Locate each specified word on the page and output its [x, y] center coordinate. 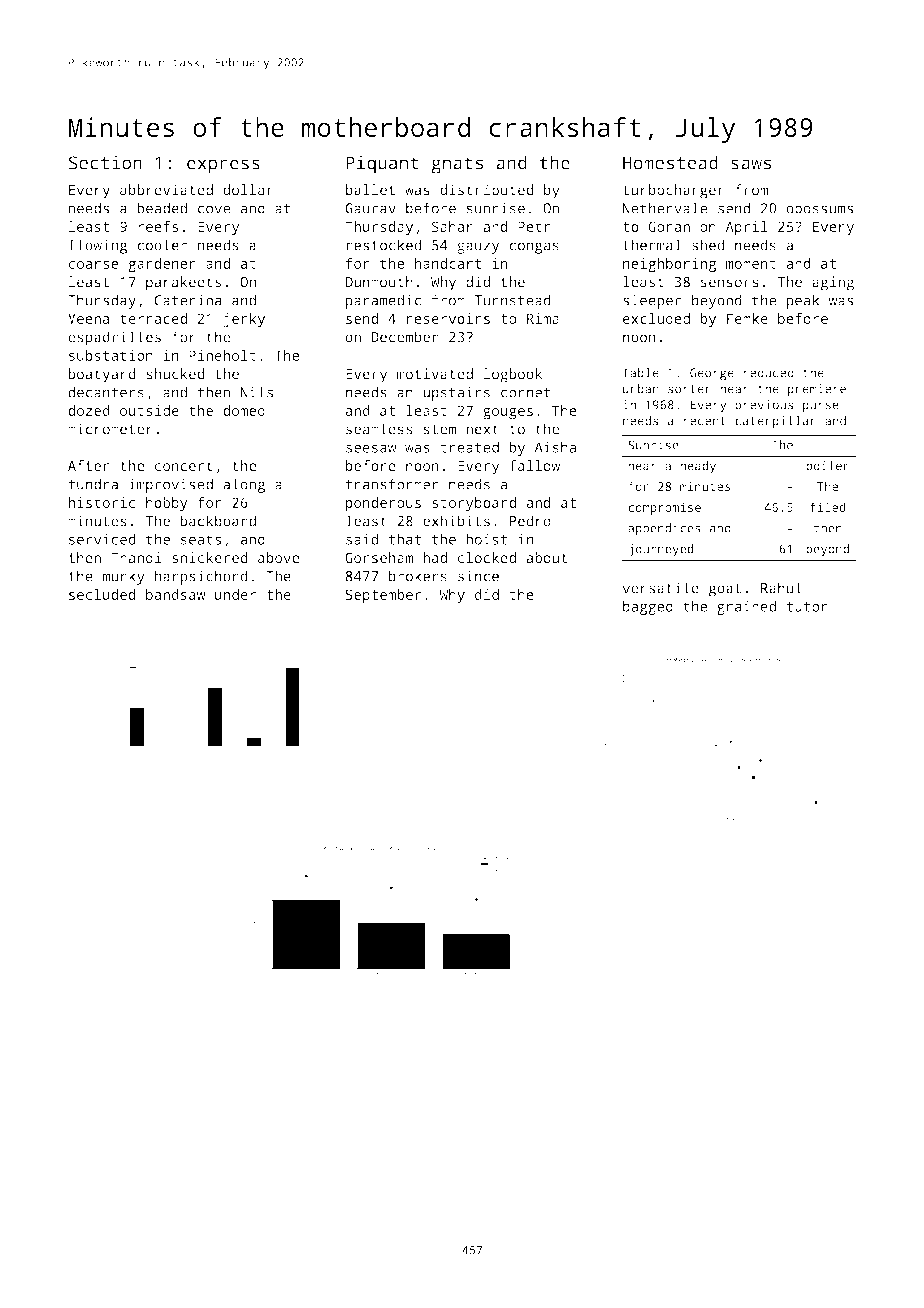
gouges [508, 414]
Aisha [555, 447]
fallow [534, 465]
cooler [162, 245]
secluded [102, 594]
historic [101, 502]
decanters [106, 392]
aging [833, 283]
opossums [819, 211]
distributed [487, 190]
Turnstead [512, 300]
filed [828, 507]
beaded [162, 208]
